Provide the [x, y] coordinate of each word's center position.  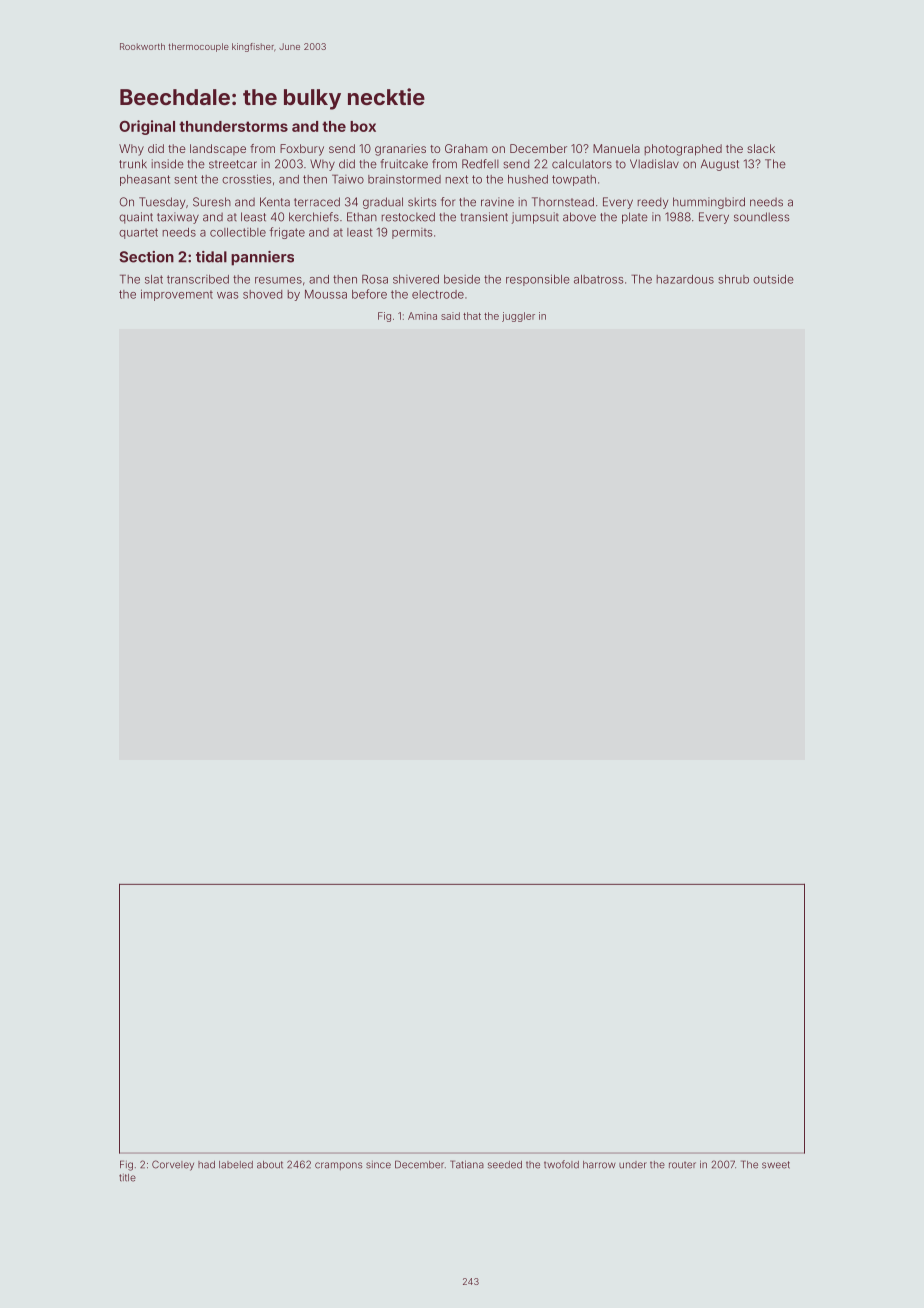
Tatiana [467, 1164]
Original [147, 127]
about [270, 1165]
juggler [518, 317]
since [378, 1165]
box [363, 126]
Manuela [616, 148]
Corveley [173, 1165]
